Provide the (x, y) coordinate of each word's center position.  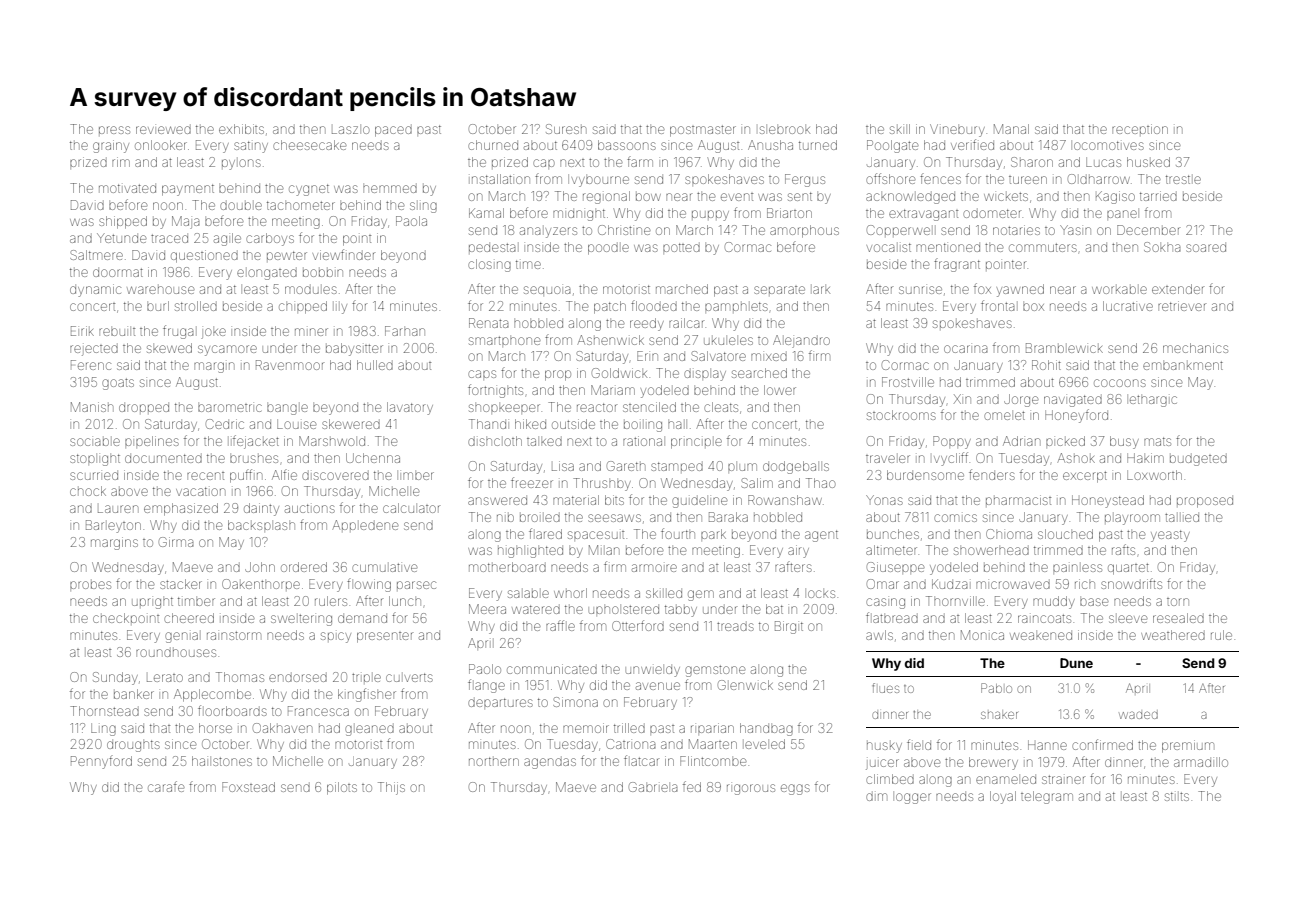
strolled (196, 306)
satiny (251, 147)
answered (497, 501)
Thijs (391, 788)
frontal (998, 305)
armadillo (1201, 762)
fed (692, 786)
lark (821, 290)
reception (1140, 129)
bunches (893, 534)
